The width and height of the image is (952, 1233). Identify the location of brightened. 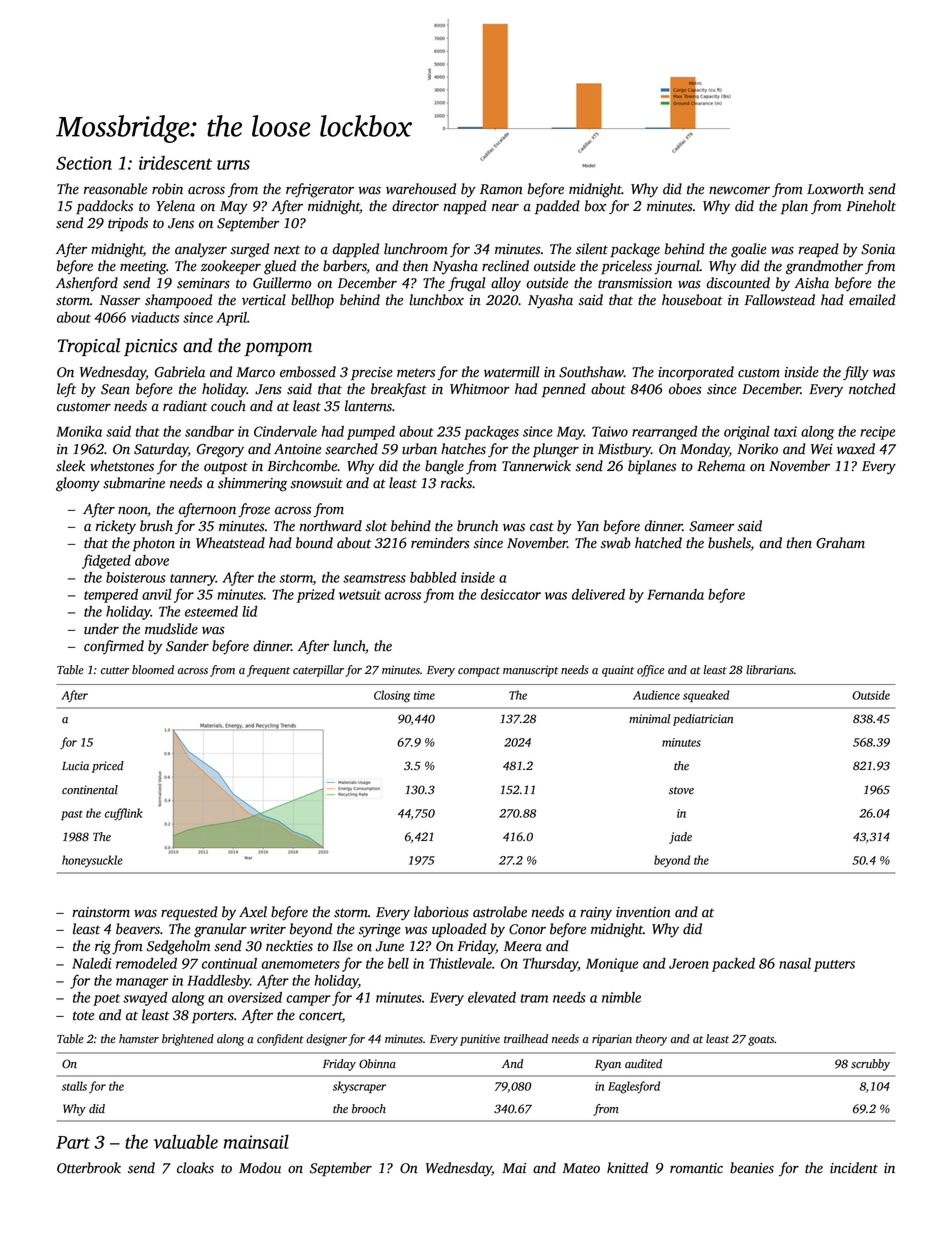
(188, 1040).
